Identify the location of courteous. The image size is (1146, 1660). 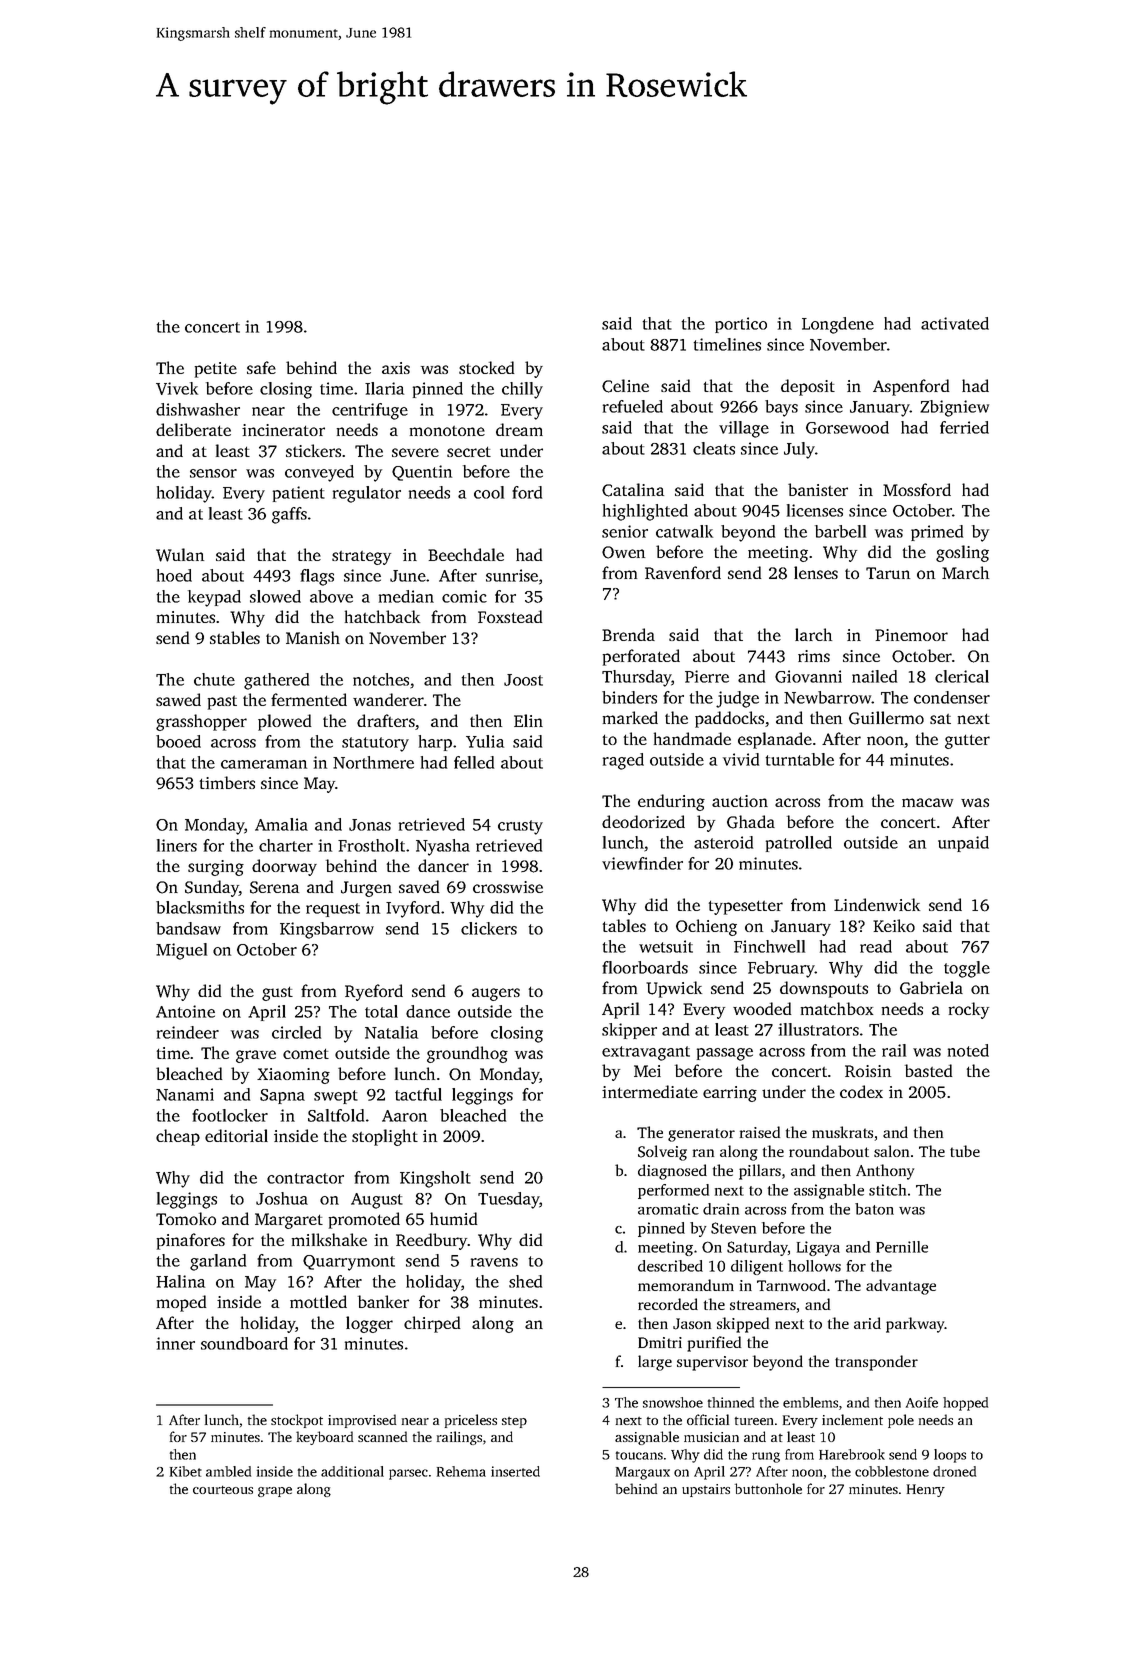
(223, 1490).
